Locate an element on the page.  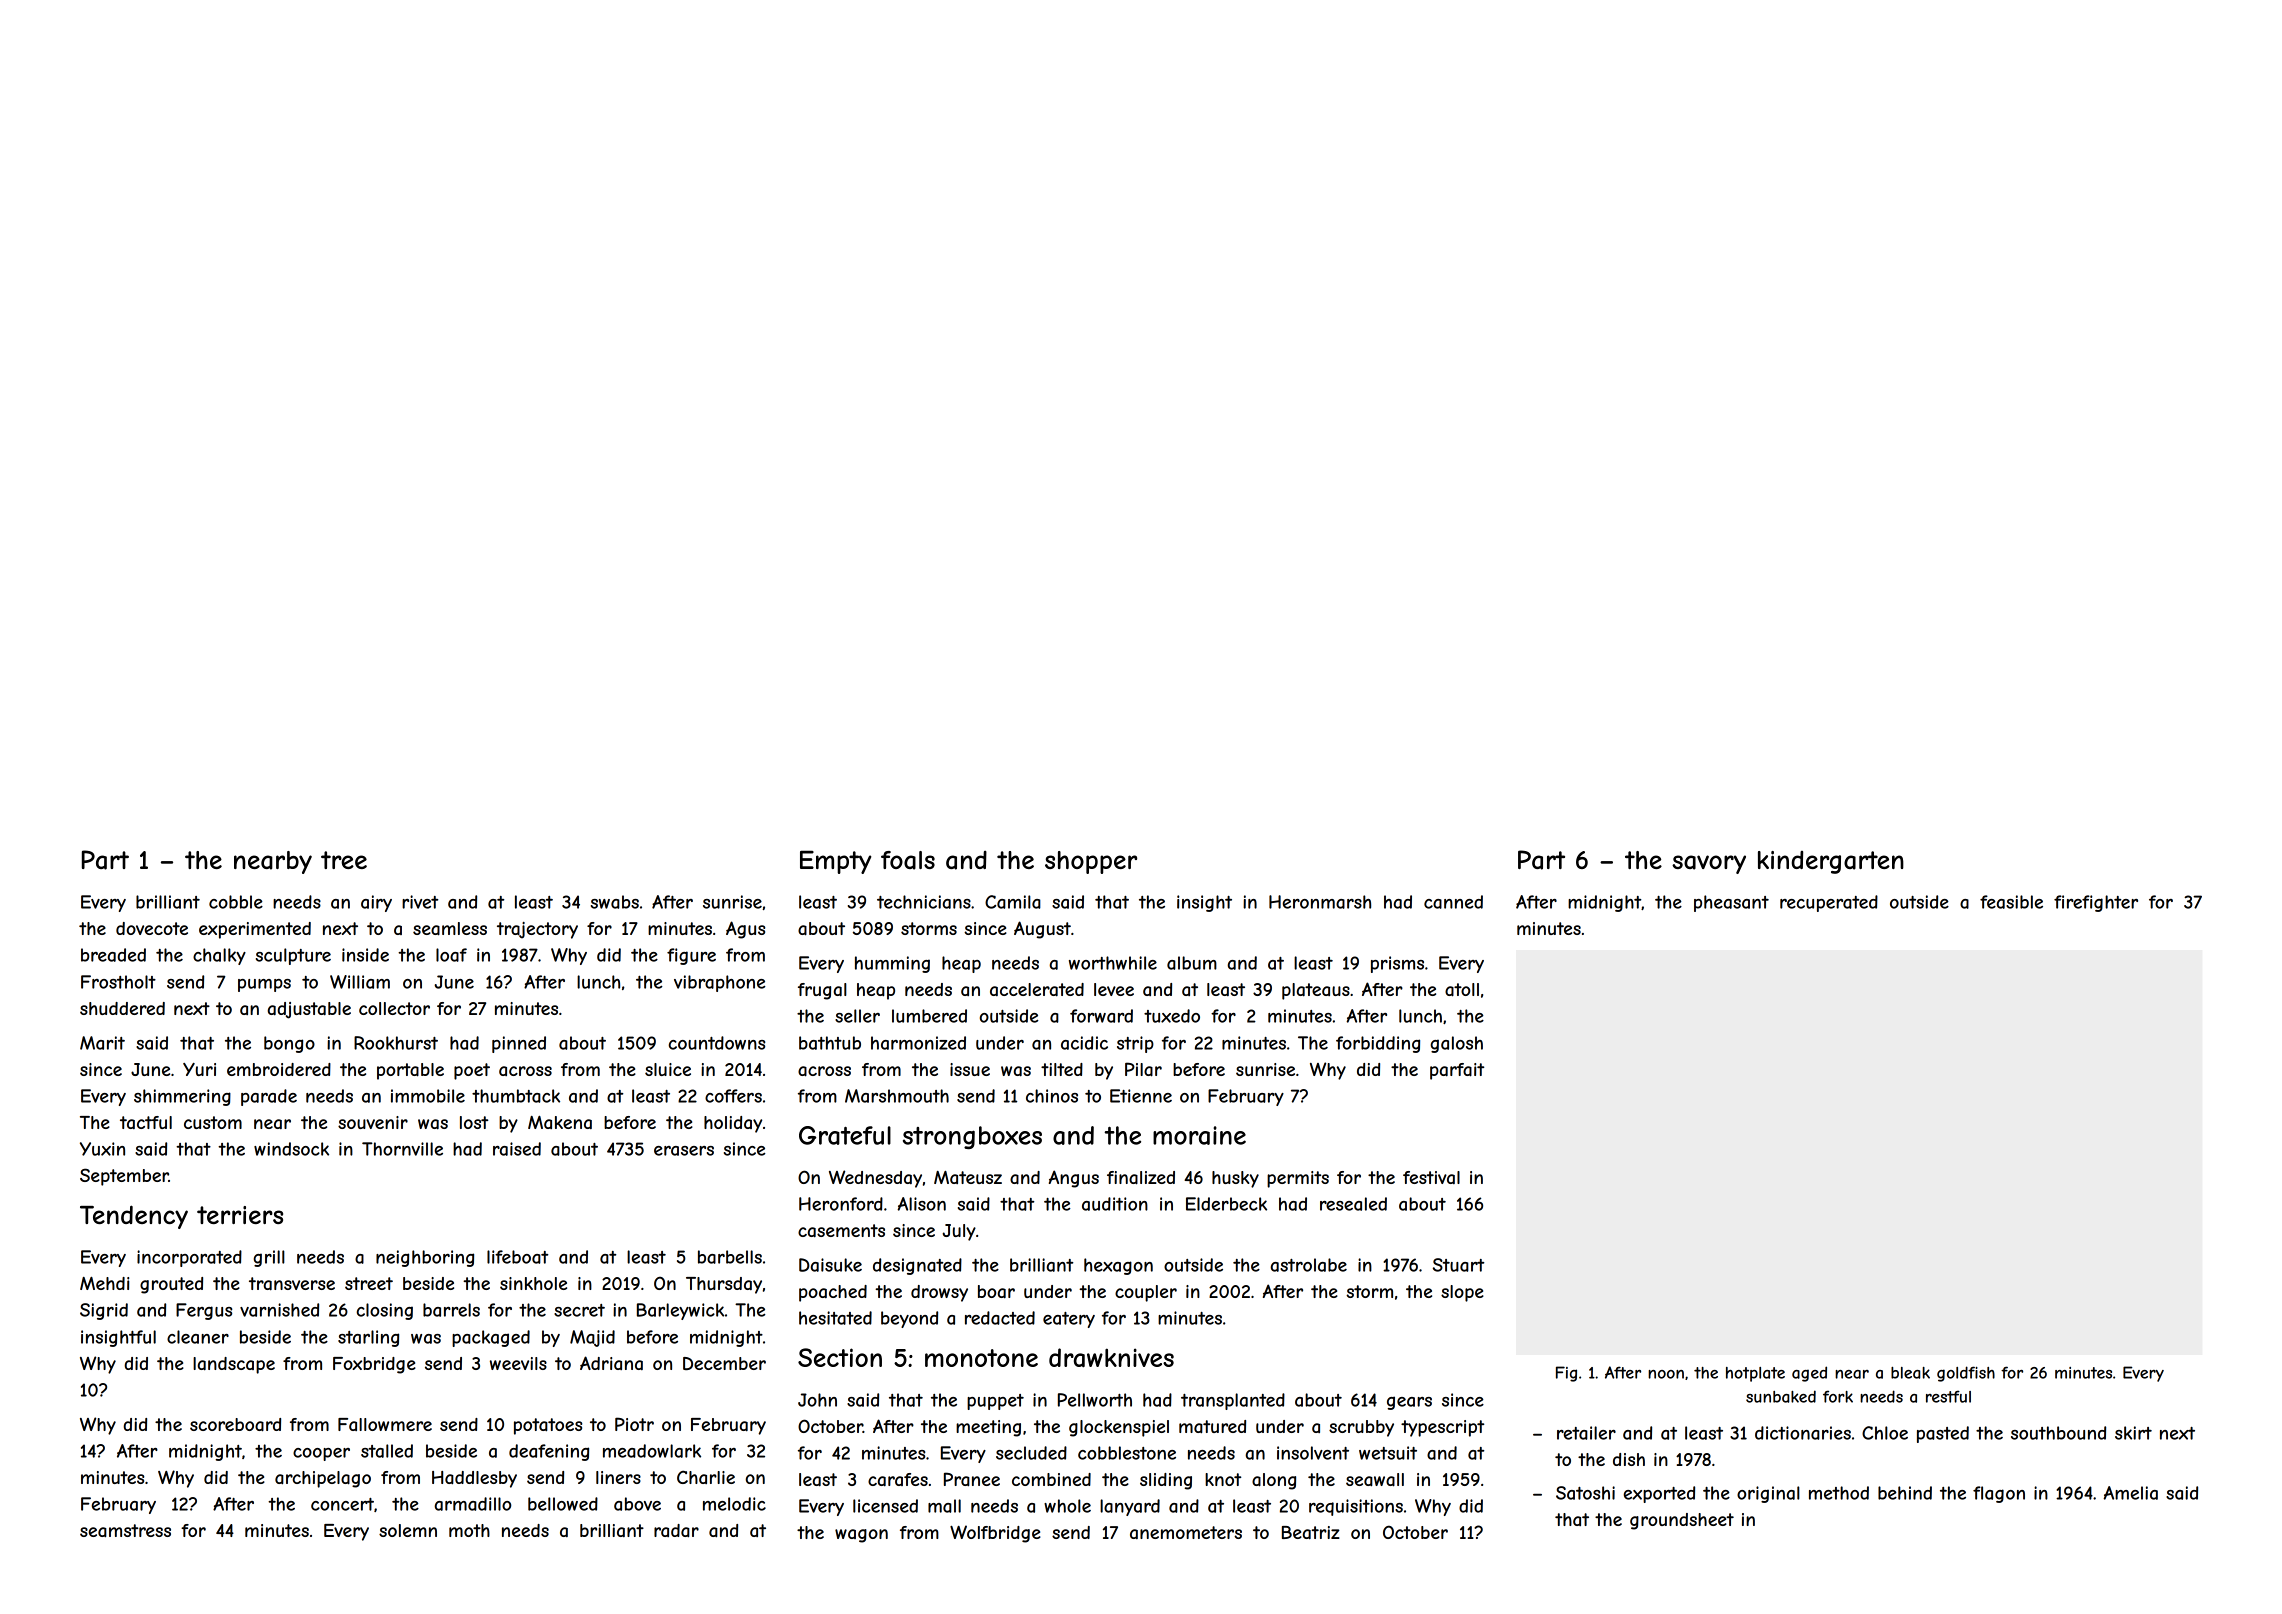
bathtub is located at coordinates (830, 1043).
